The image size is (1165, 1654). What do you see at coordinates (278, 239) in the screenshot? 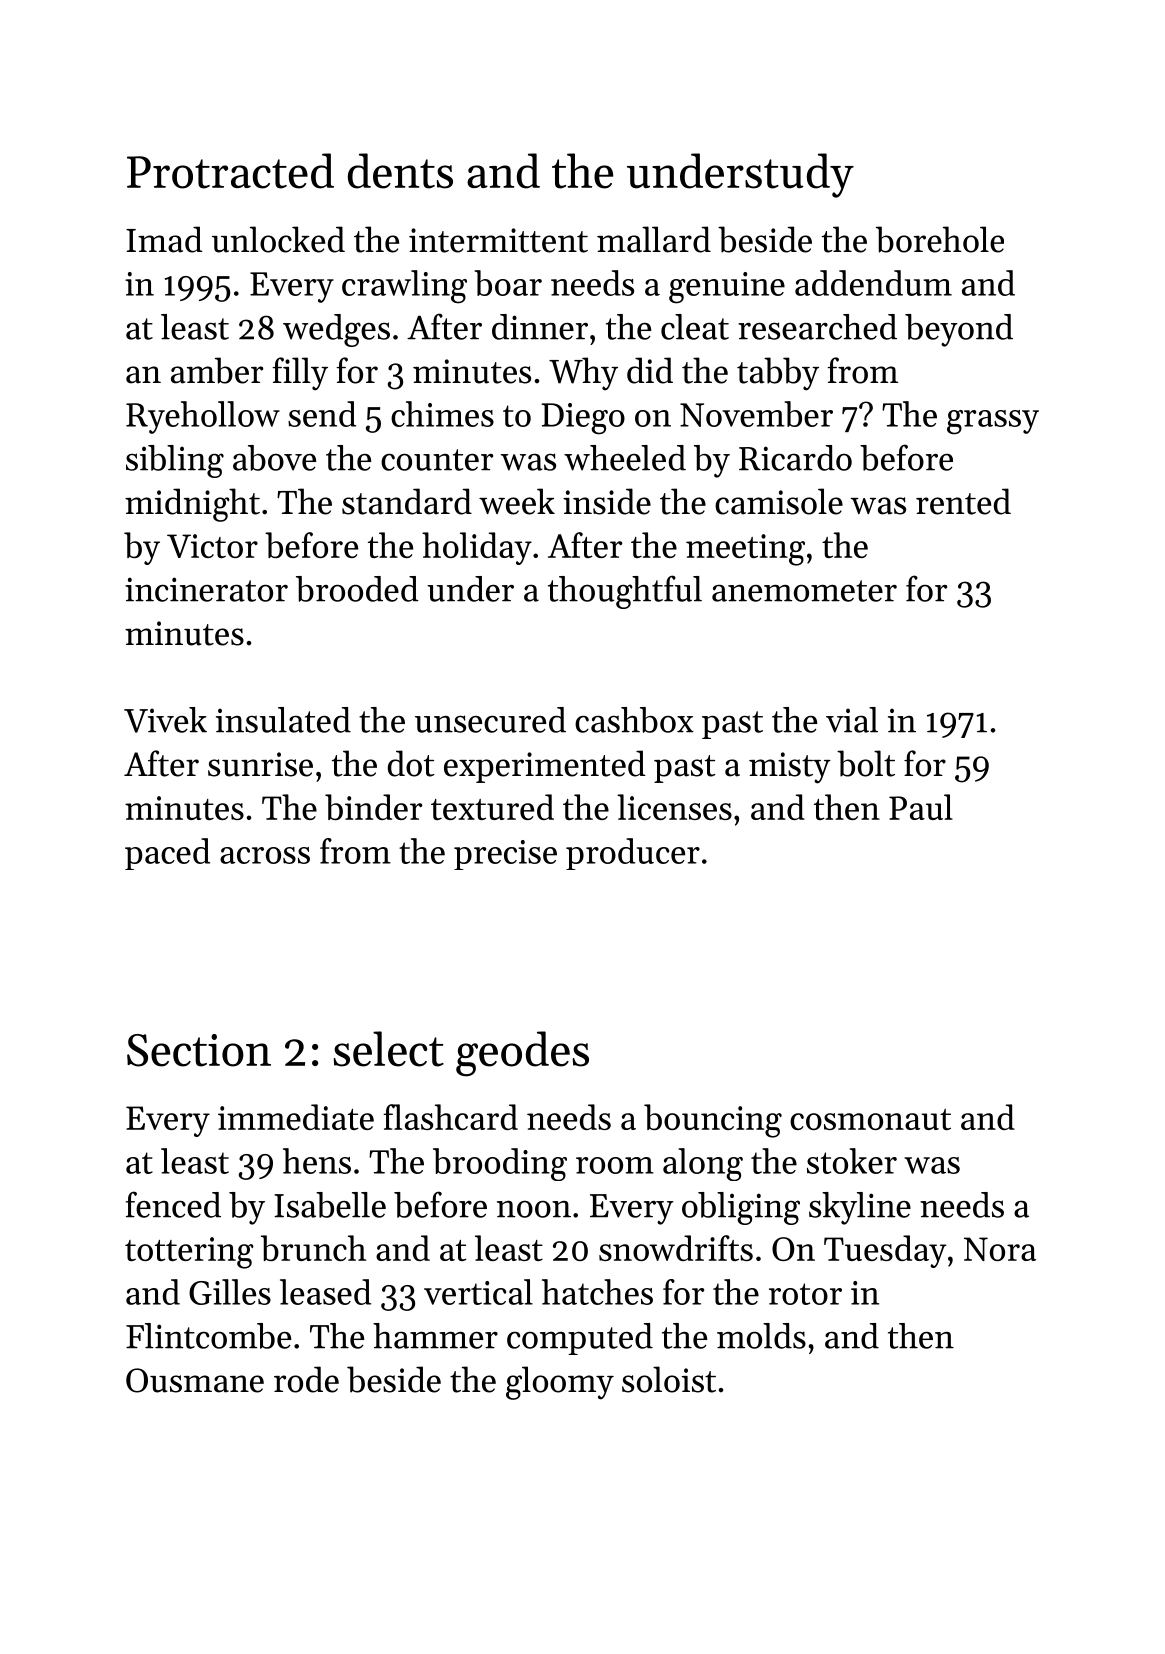
I see `unlocked` at bounding box center [278, 239].
